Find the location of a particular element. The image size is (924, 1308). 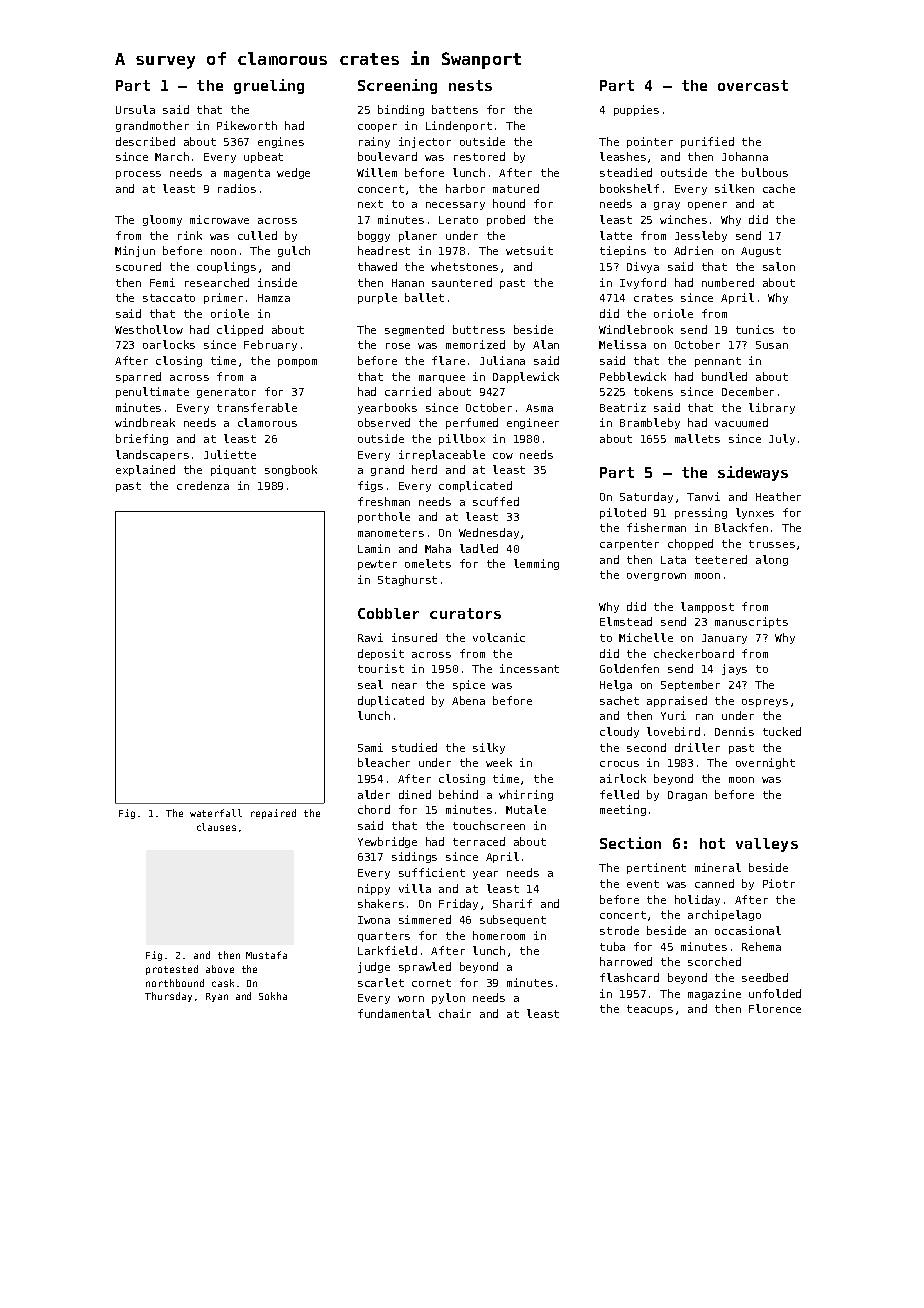

Ursula is located at coordinates (135, 109).
